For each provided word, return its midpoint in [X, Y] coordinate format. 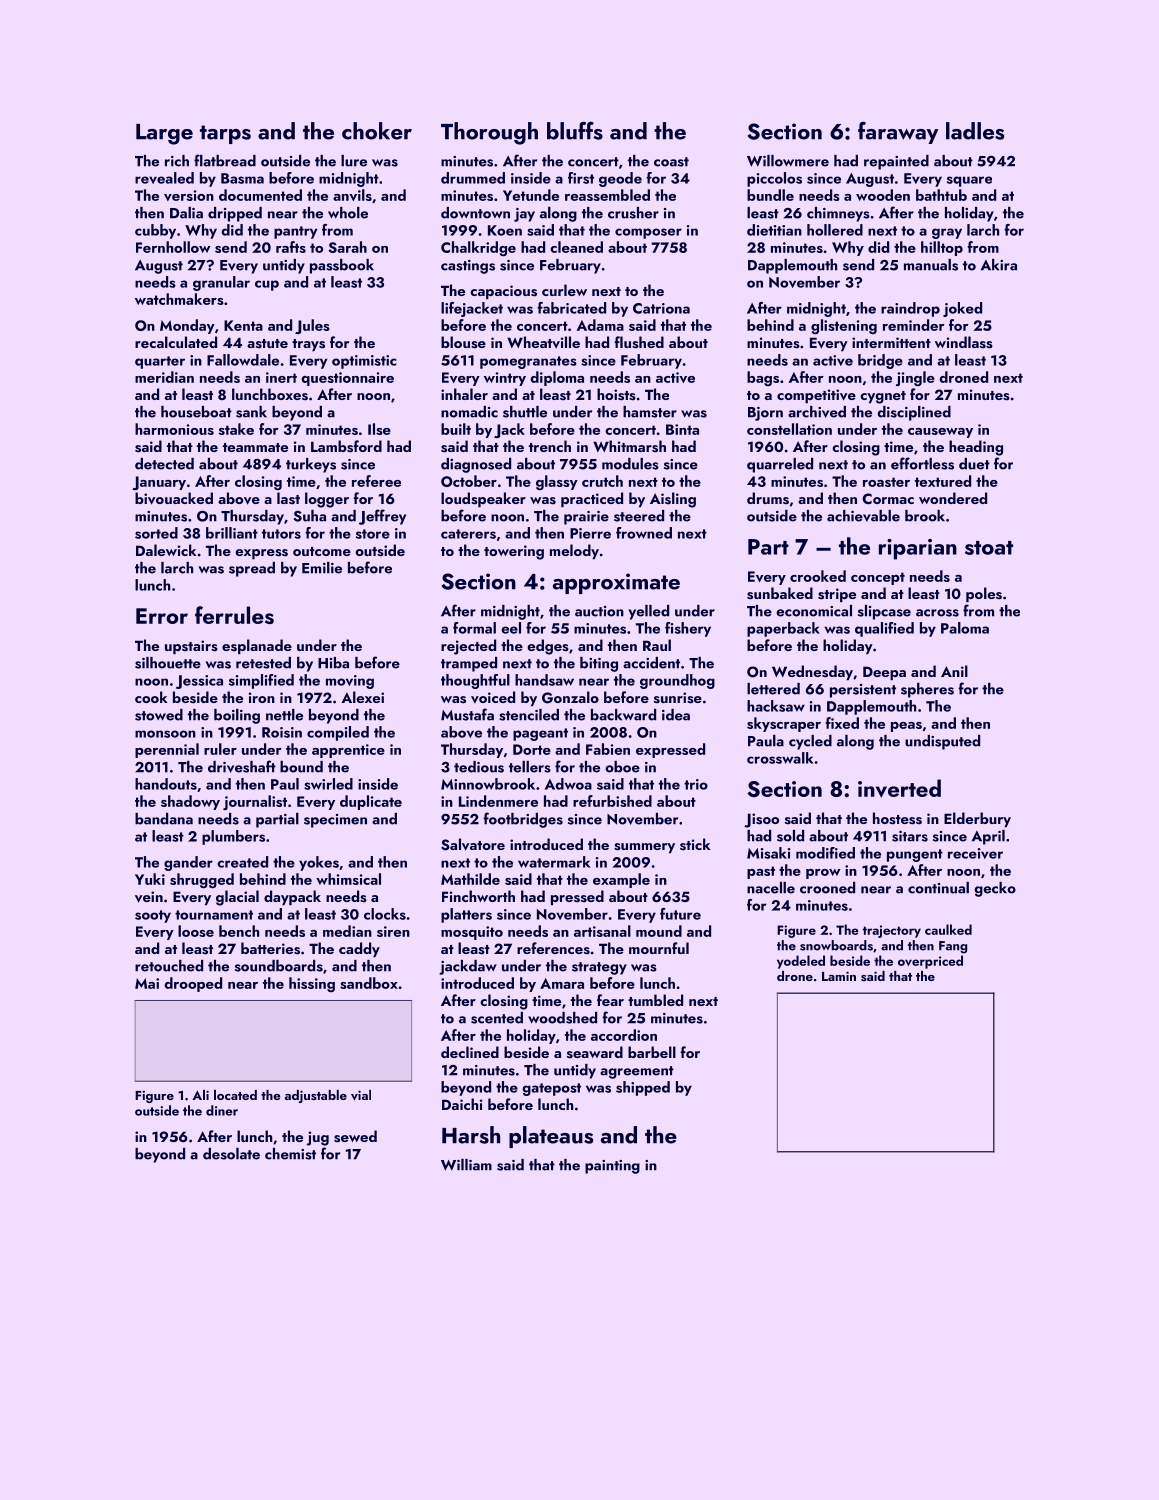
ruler [220, 749]
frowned [644, 533]
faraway [898, 133]
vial [361, 1095]
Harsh [471, 1135]
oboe [622, 767]
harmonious [174, 429]
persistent [863, 691]
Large [164, 134]
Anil [954, 671]
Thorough [489, 133]
